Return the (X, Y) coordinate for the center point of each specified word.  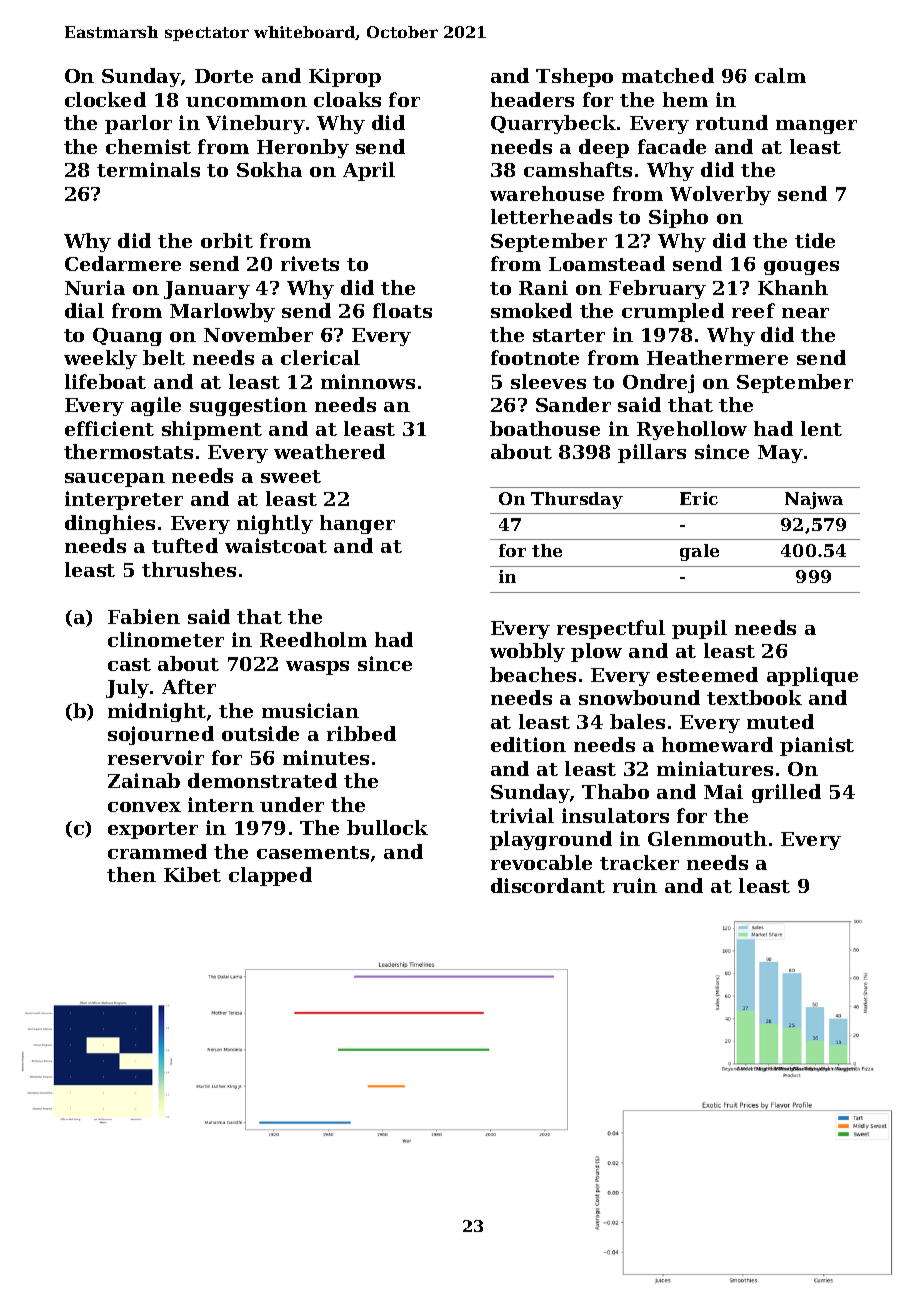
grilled (786, 793)
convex (144, 807)
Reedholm (313, 639)
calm (780, 75)
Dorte (224, 76)
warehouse (547, 193)
